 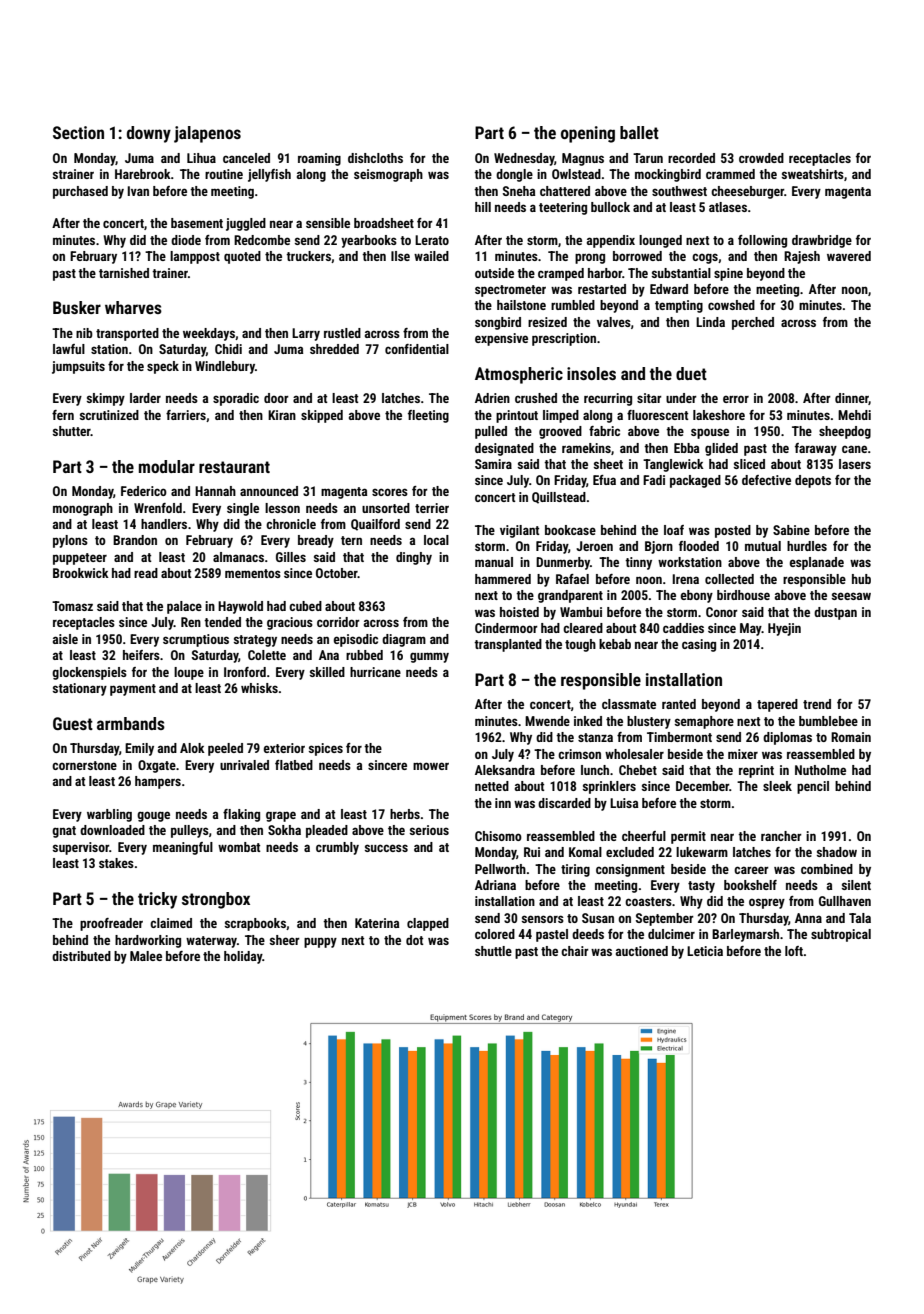 What do you see at coordinates (89, 673) in the document?
I see `glockenspiels` at bounding box center [89, 673].
